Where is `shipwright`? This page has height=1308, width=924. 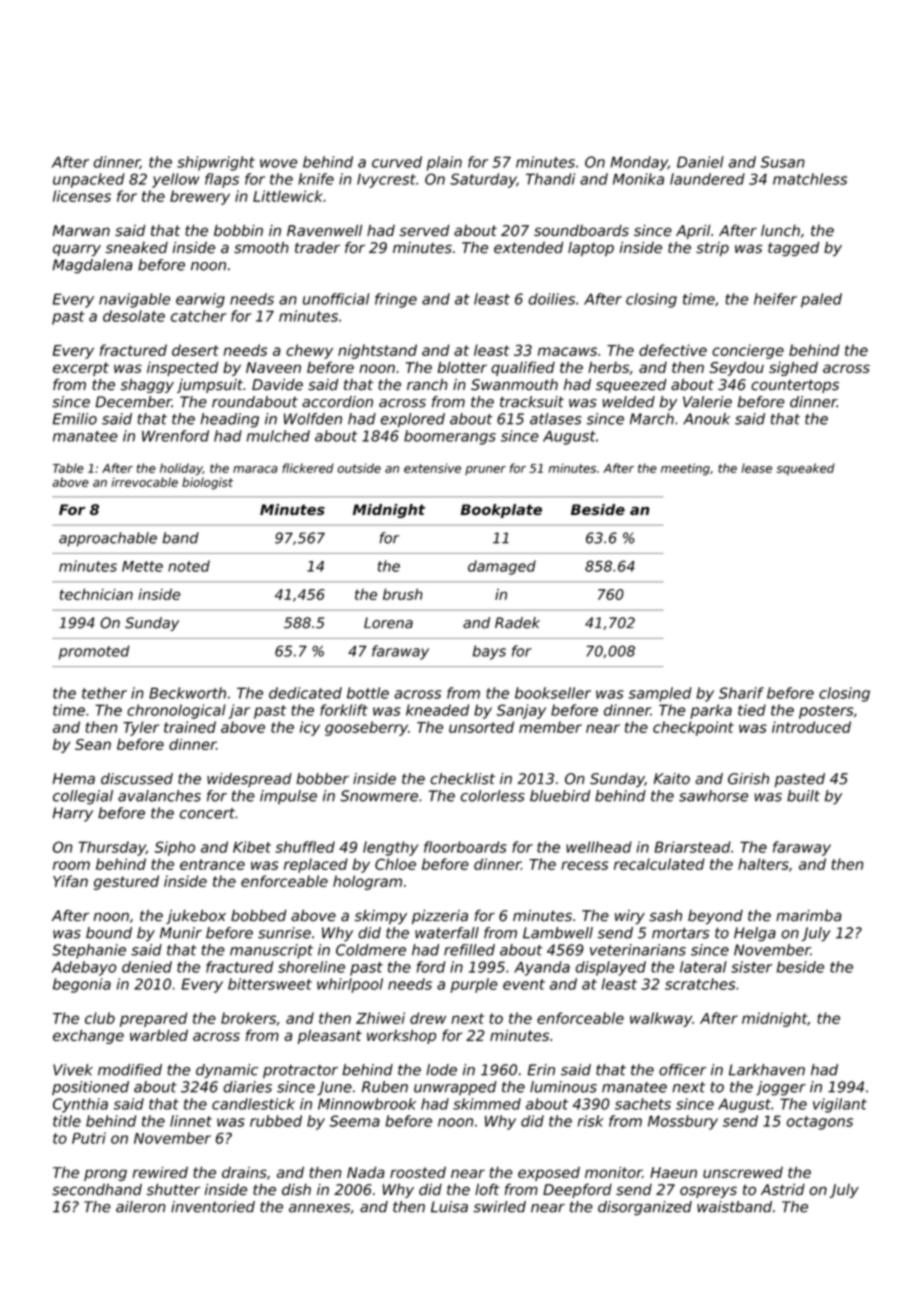 shipwright is located at coordinates (216, 163).
